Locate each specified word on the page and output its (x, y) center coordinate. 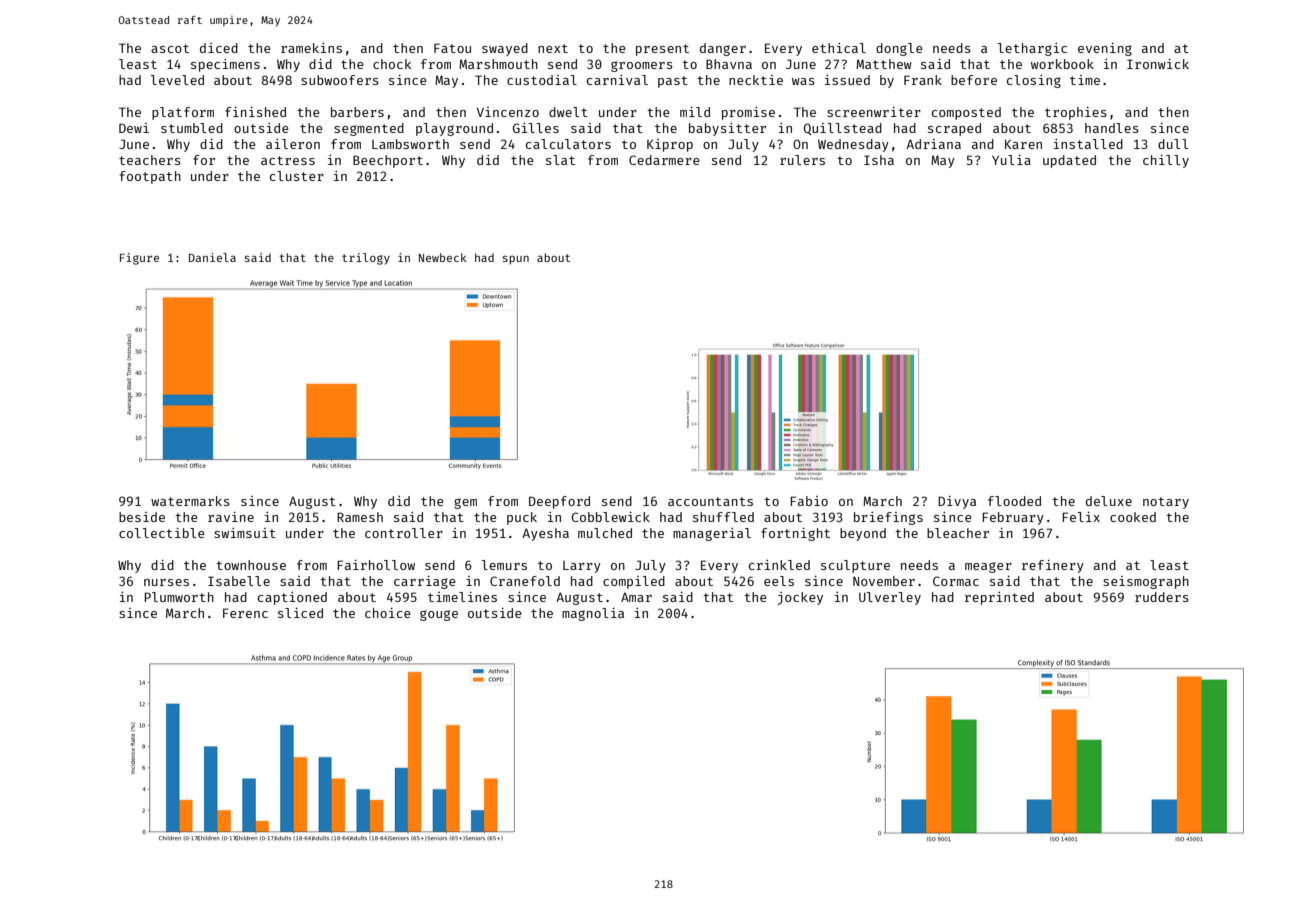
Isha (879, 160)
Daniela (212, 257)
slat (560, 160)
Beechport (388, 161)
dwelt (568, 112)
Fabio (809, 501)
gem (465, 503)
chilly (1166, 161)
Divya (957, 502)
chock (392, 64)
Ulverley (890, 598)
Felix (1081, 517)
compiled (634, 582)
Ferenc (245, 613)
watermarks (190, 501)
